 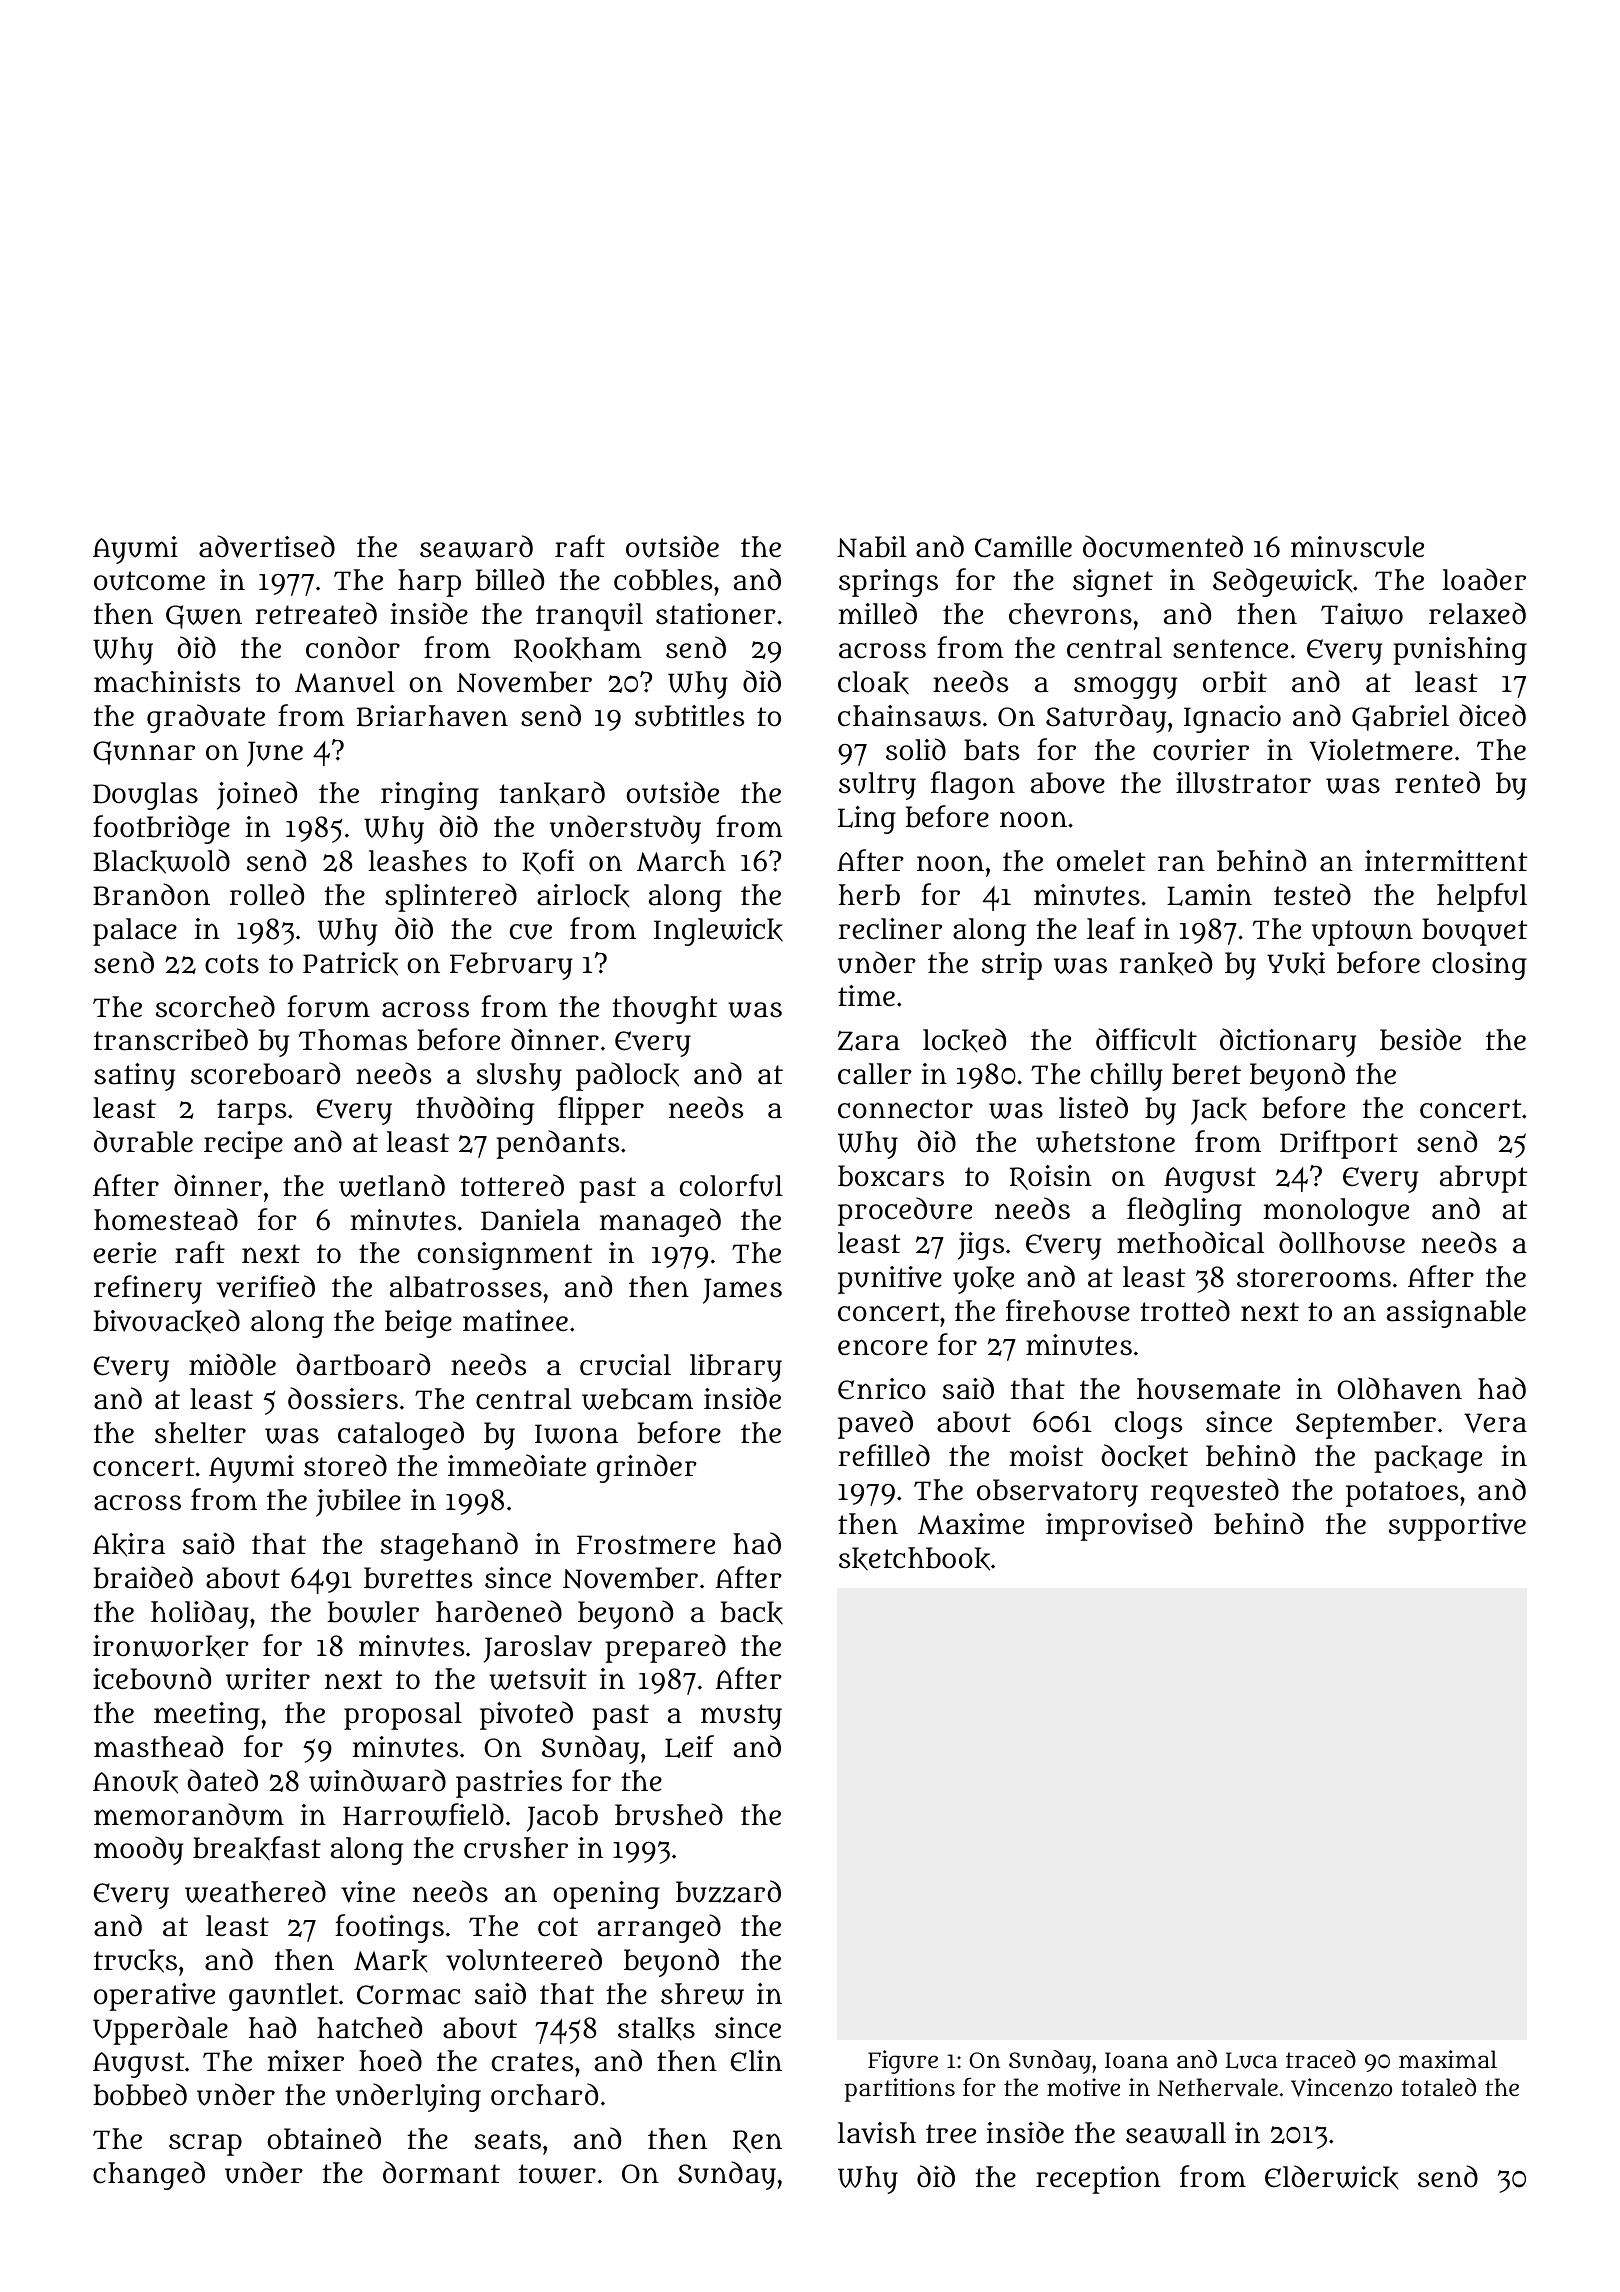 What do you see at coordinates (390, 2060) in the screenshot?
I see `hoed` at bounding box center [390, 2060].
